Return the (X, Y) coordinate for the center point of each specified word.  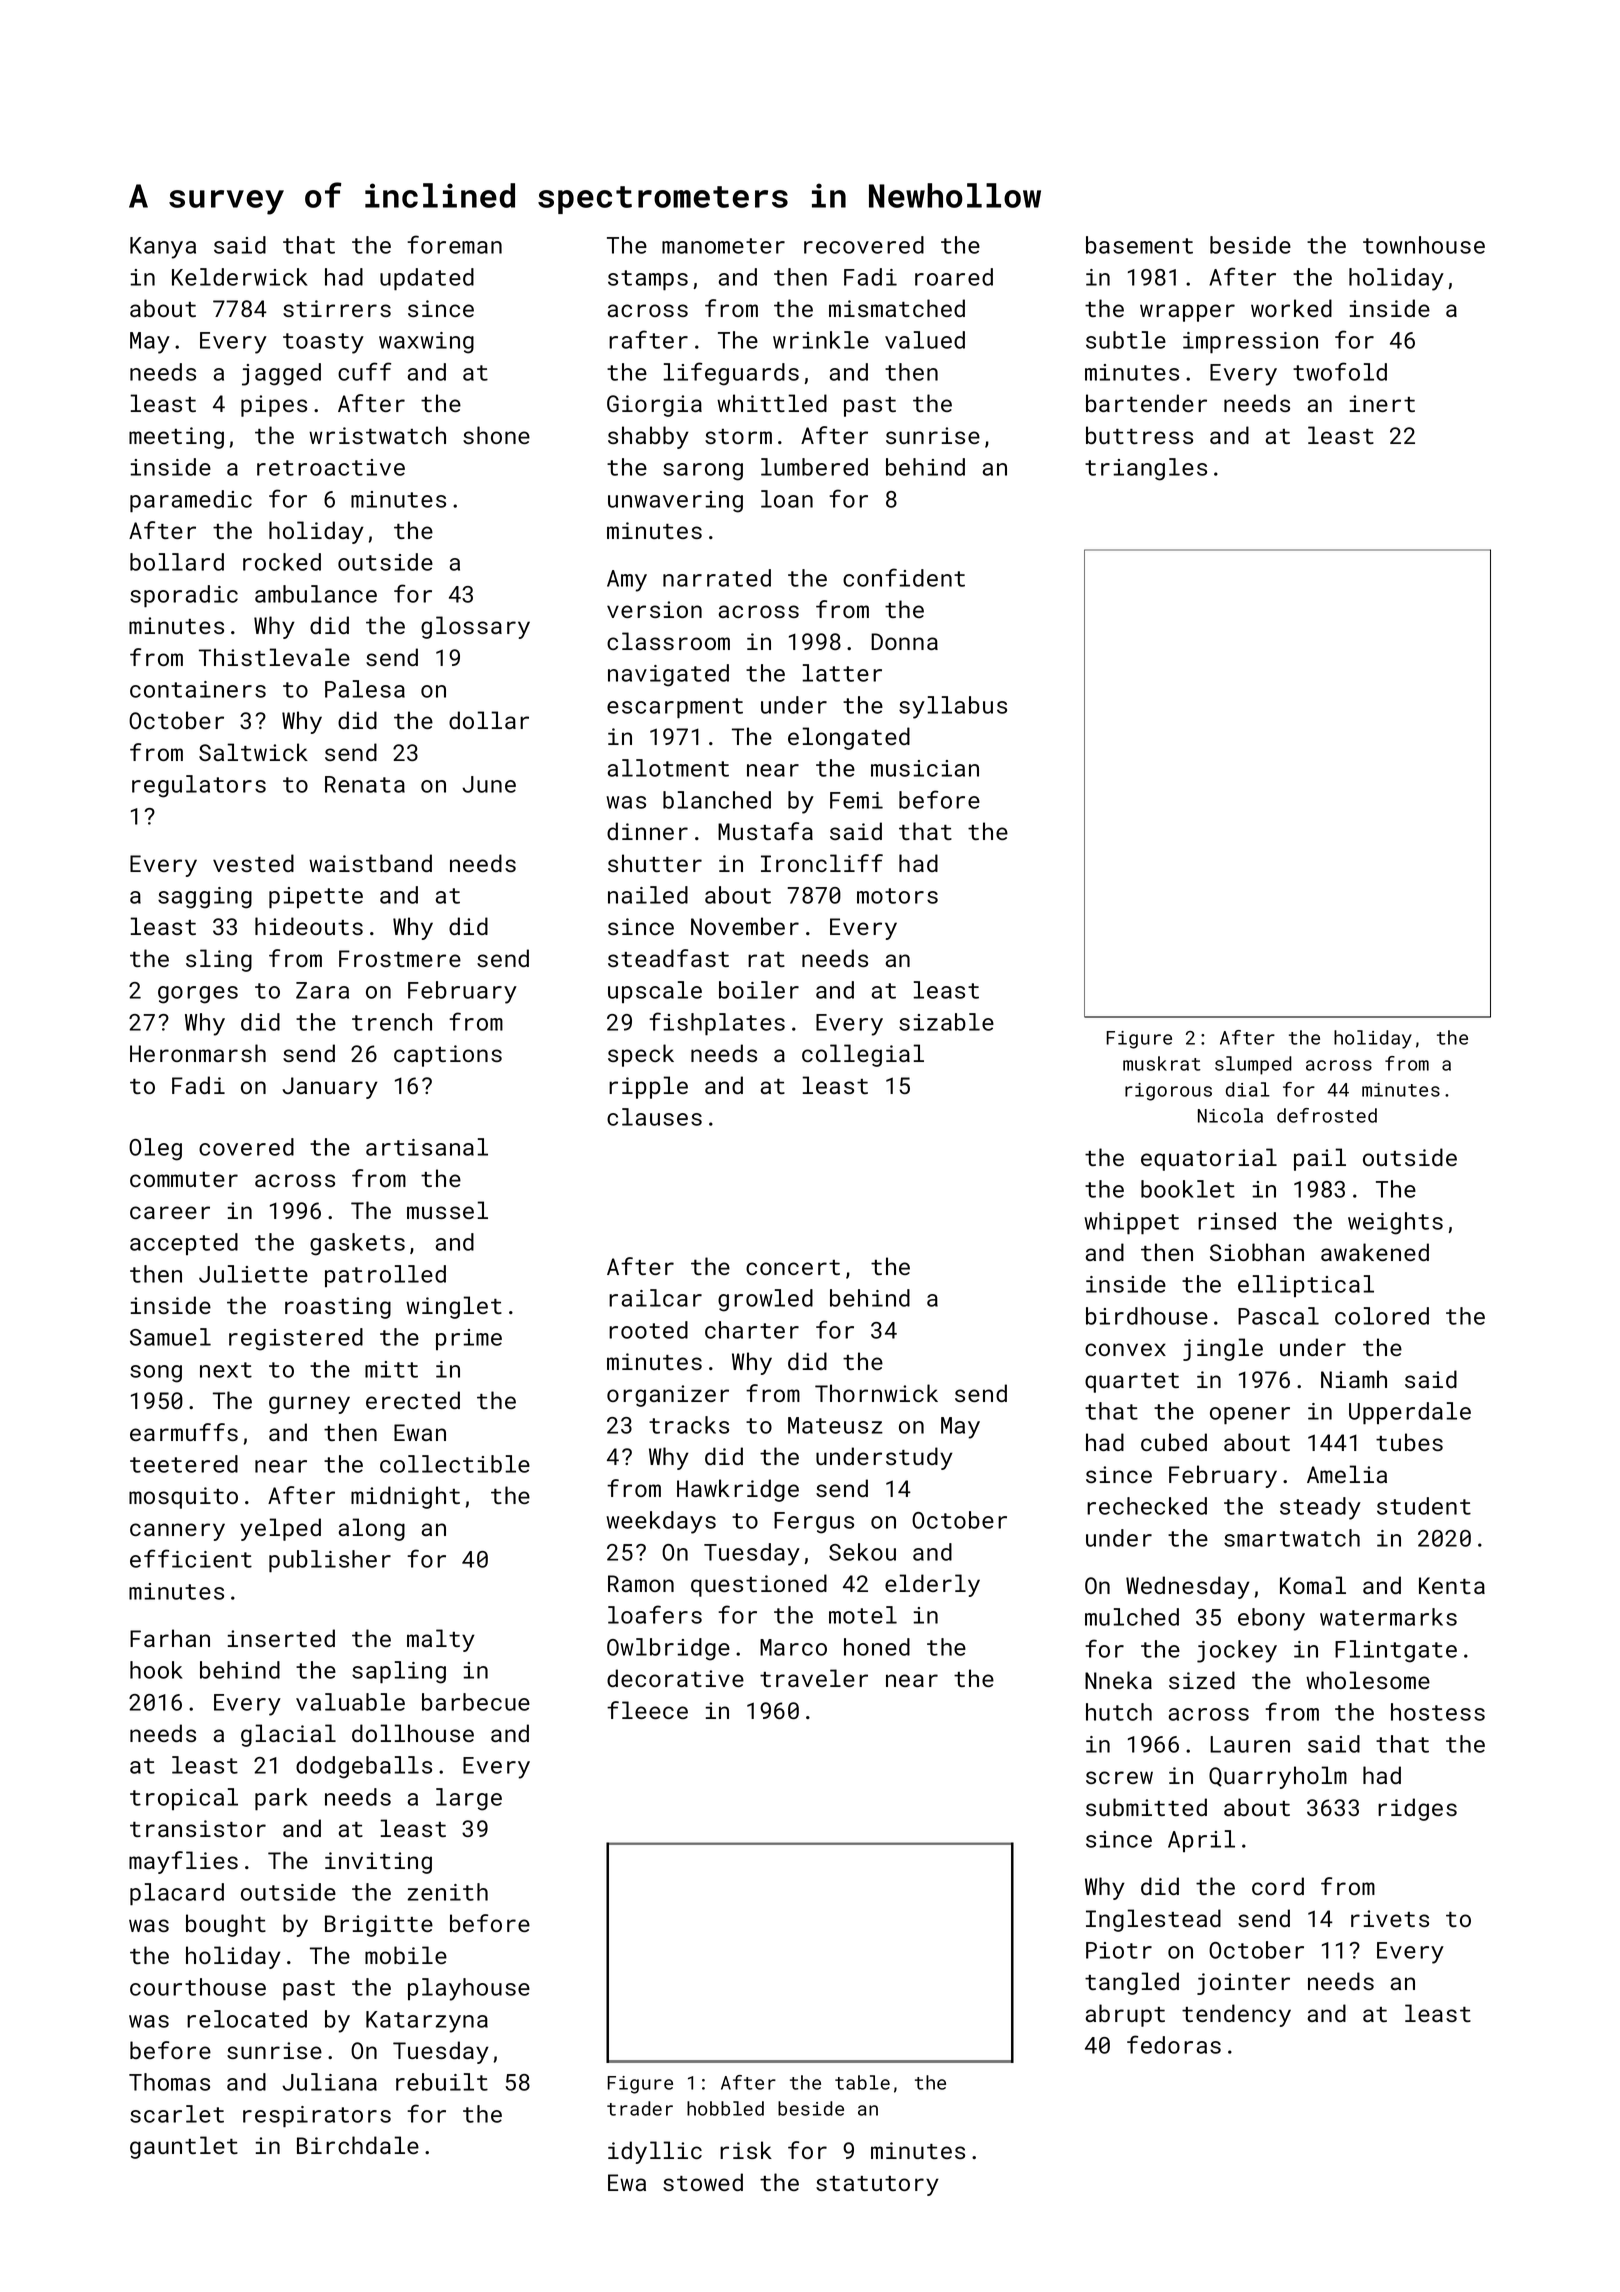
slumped (1253, 1065)
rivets (1390, 1918)
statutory (877, 2186)
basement (1139, 245)
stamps (648, 280)
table (862, 2082)
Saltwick (253, 752)
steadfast (668, 958)
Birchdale (358, 2145)
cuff (364, 371)
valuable (350, 1702)
